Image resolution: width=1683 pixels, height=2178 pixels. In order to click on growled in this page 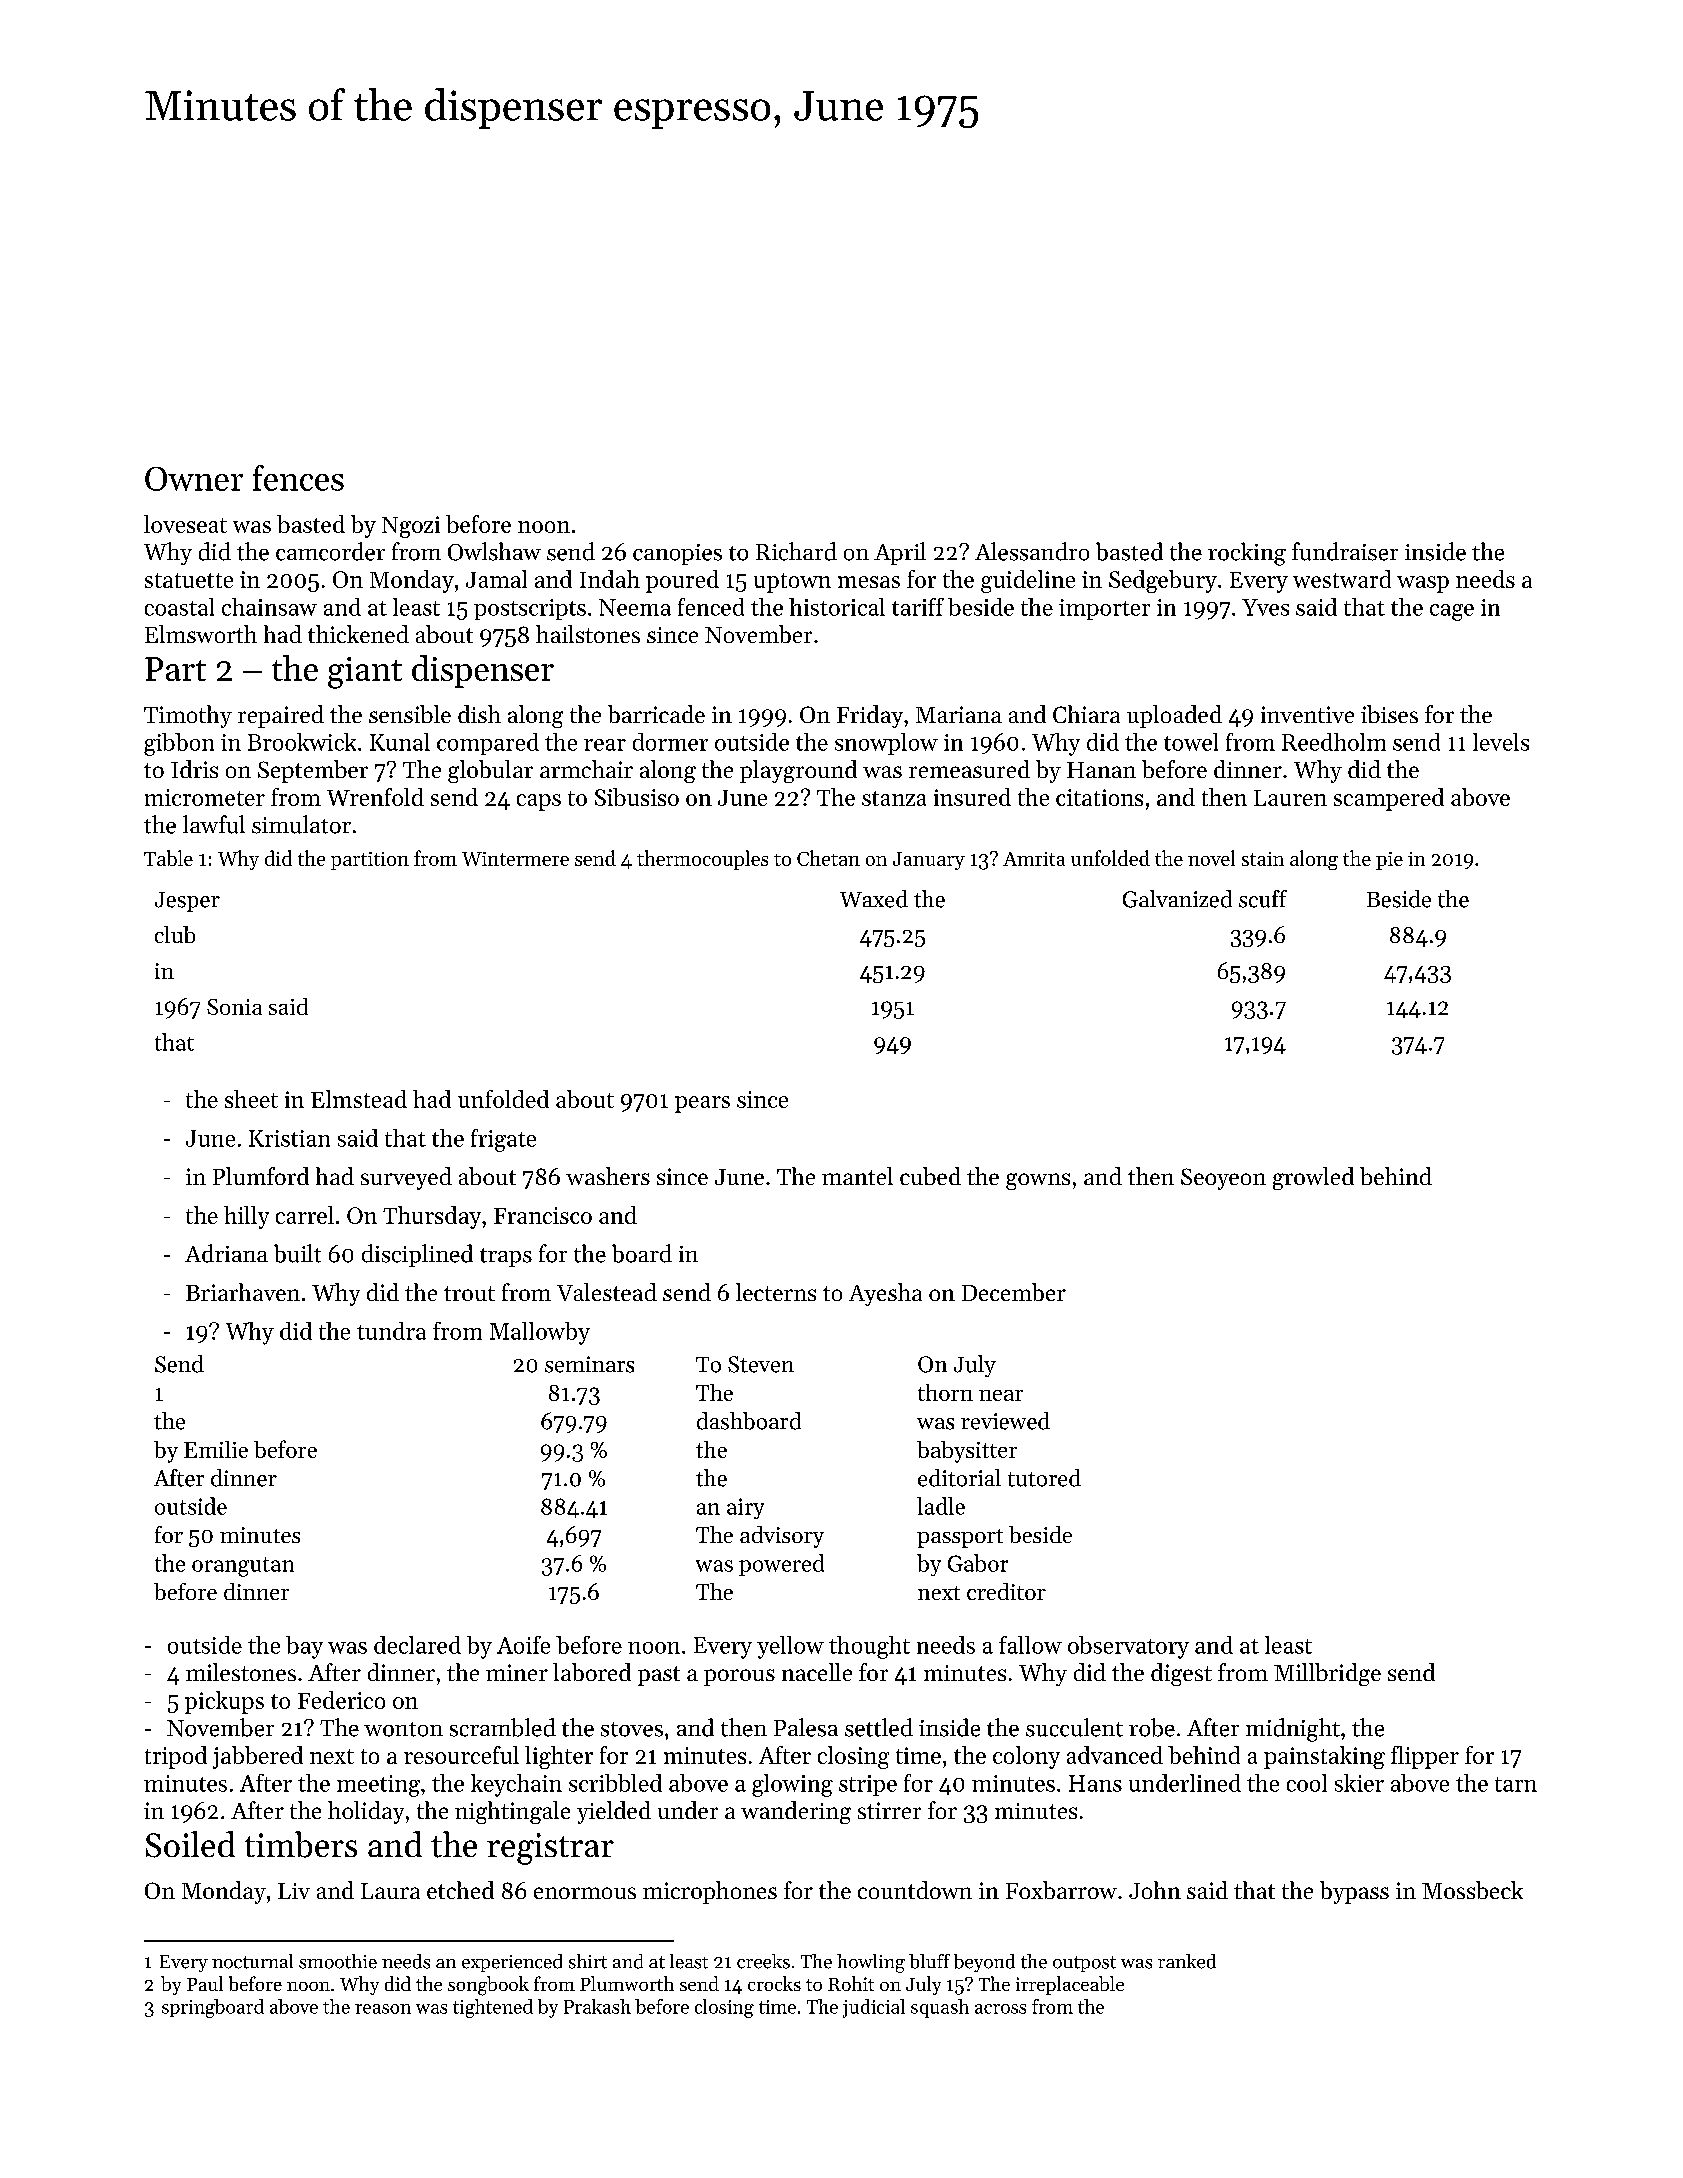, I will do `click(1313, 1178)`.
